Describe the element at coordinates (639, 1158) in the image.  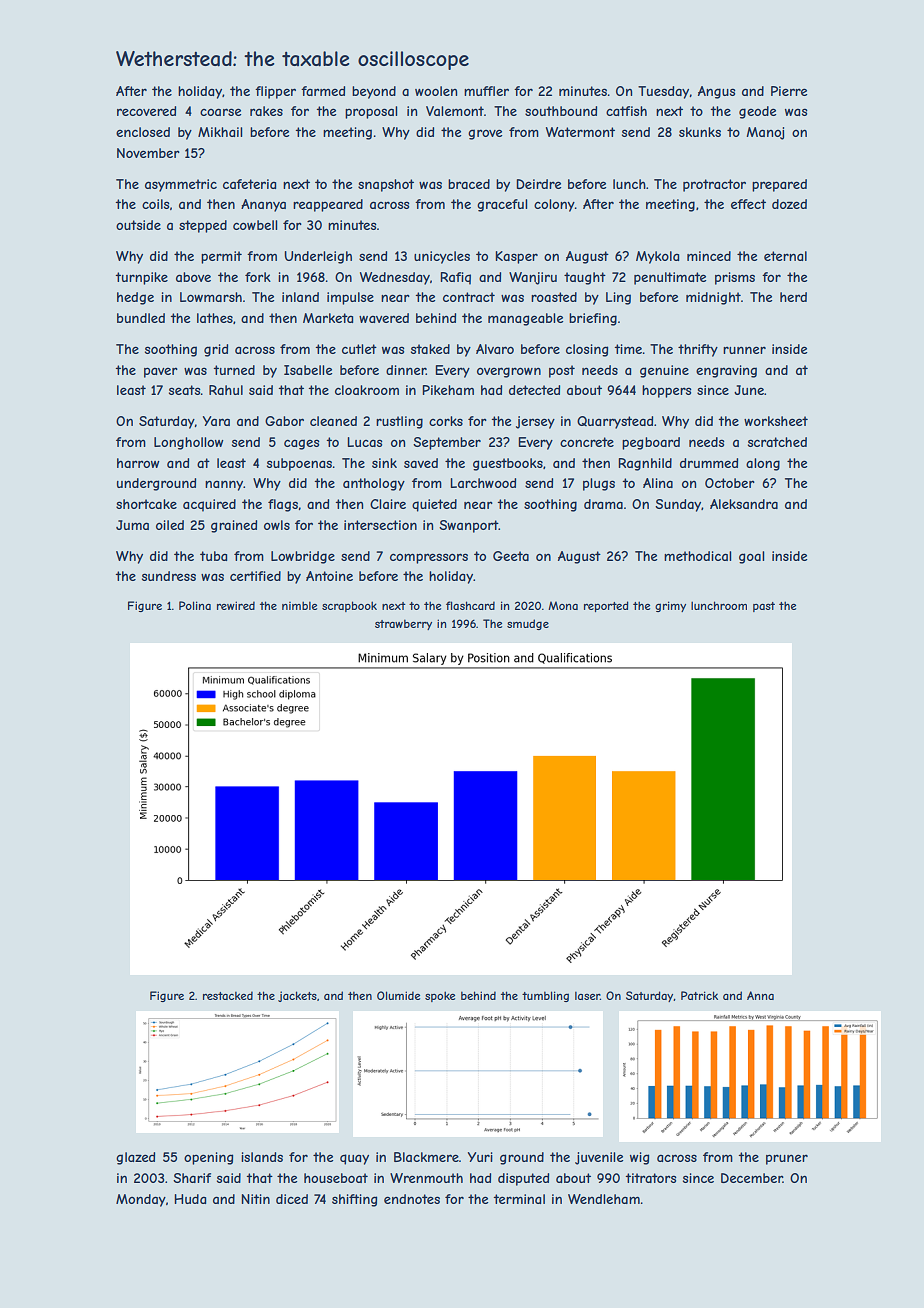
I see `wig` at that location.
